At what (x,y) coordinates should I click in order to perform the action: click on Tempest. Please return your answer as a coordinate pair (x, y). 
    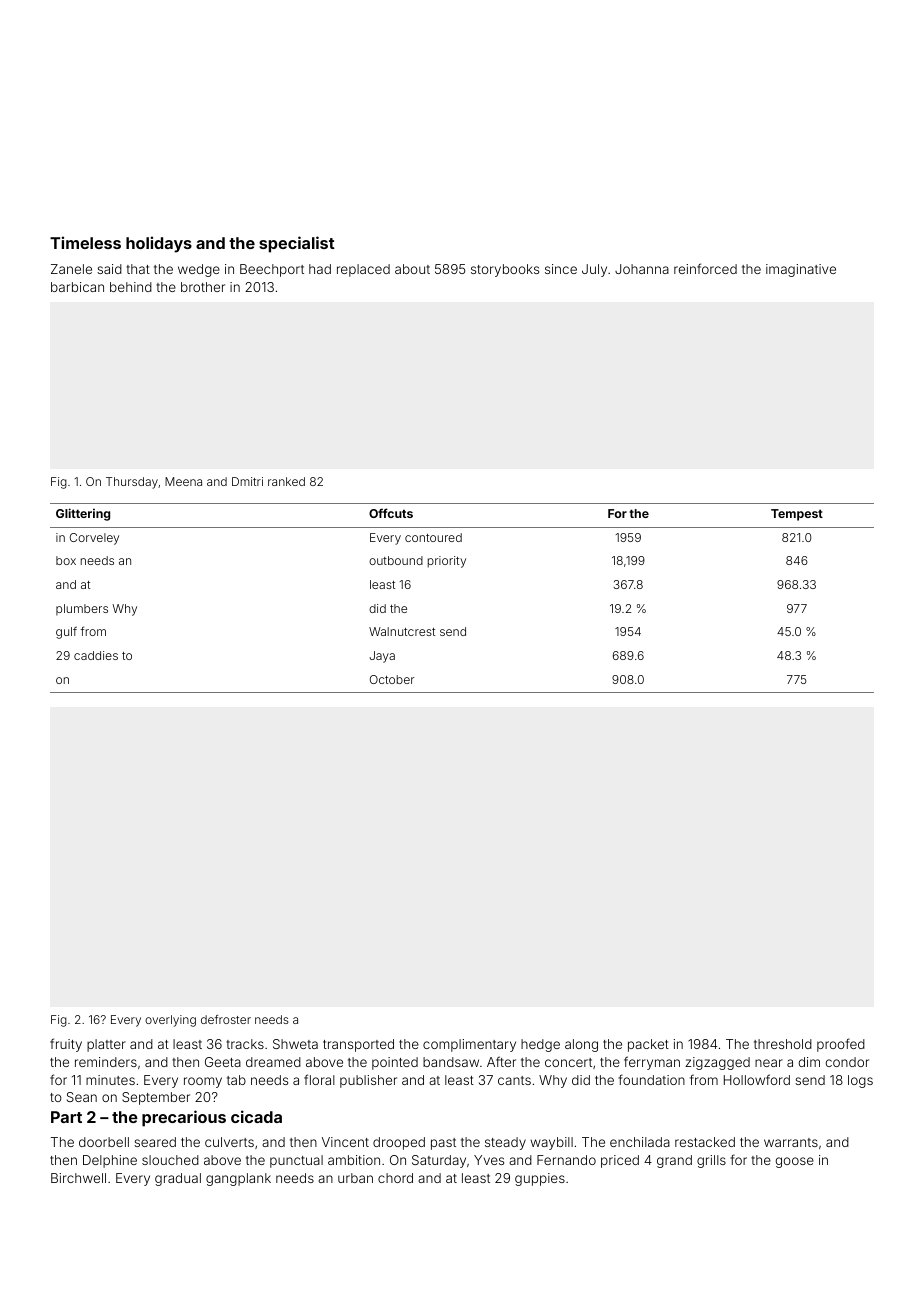
    Looking at the image, I should click on (797, 515).
